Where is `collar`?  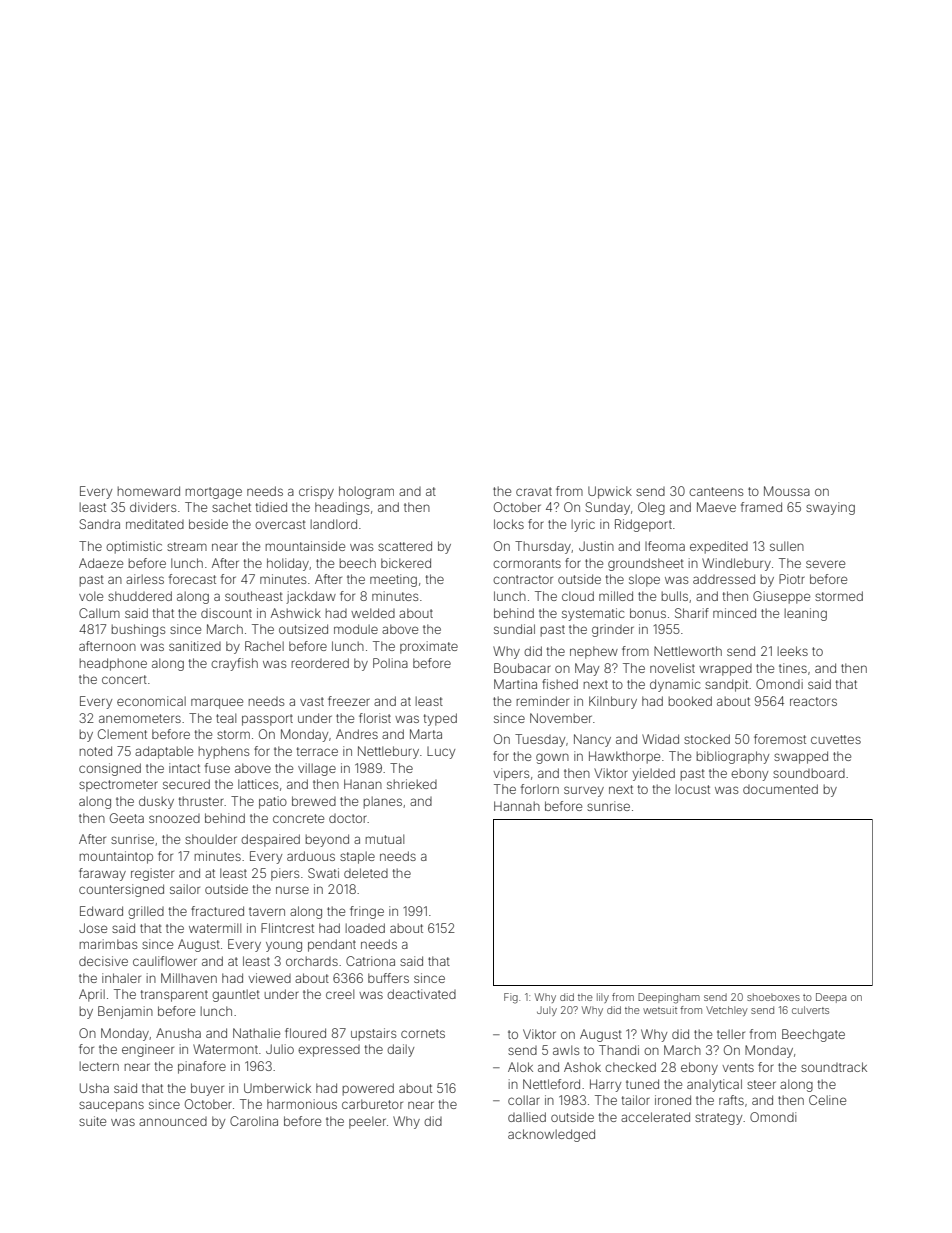
collar is located at coordinates (524, 1100).
